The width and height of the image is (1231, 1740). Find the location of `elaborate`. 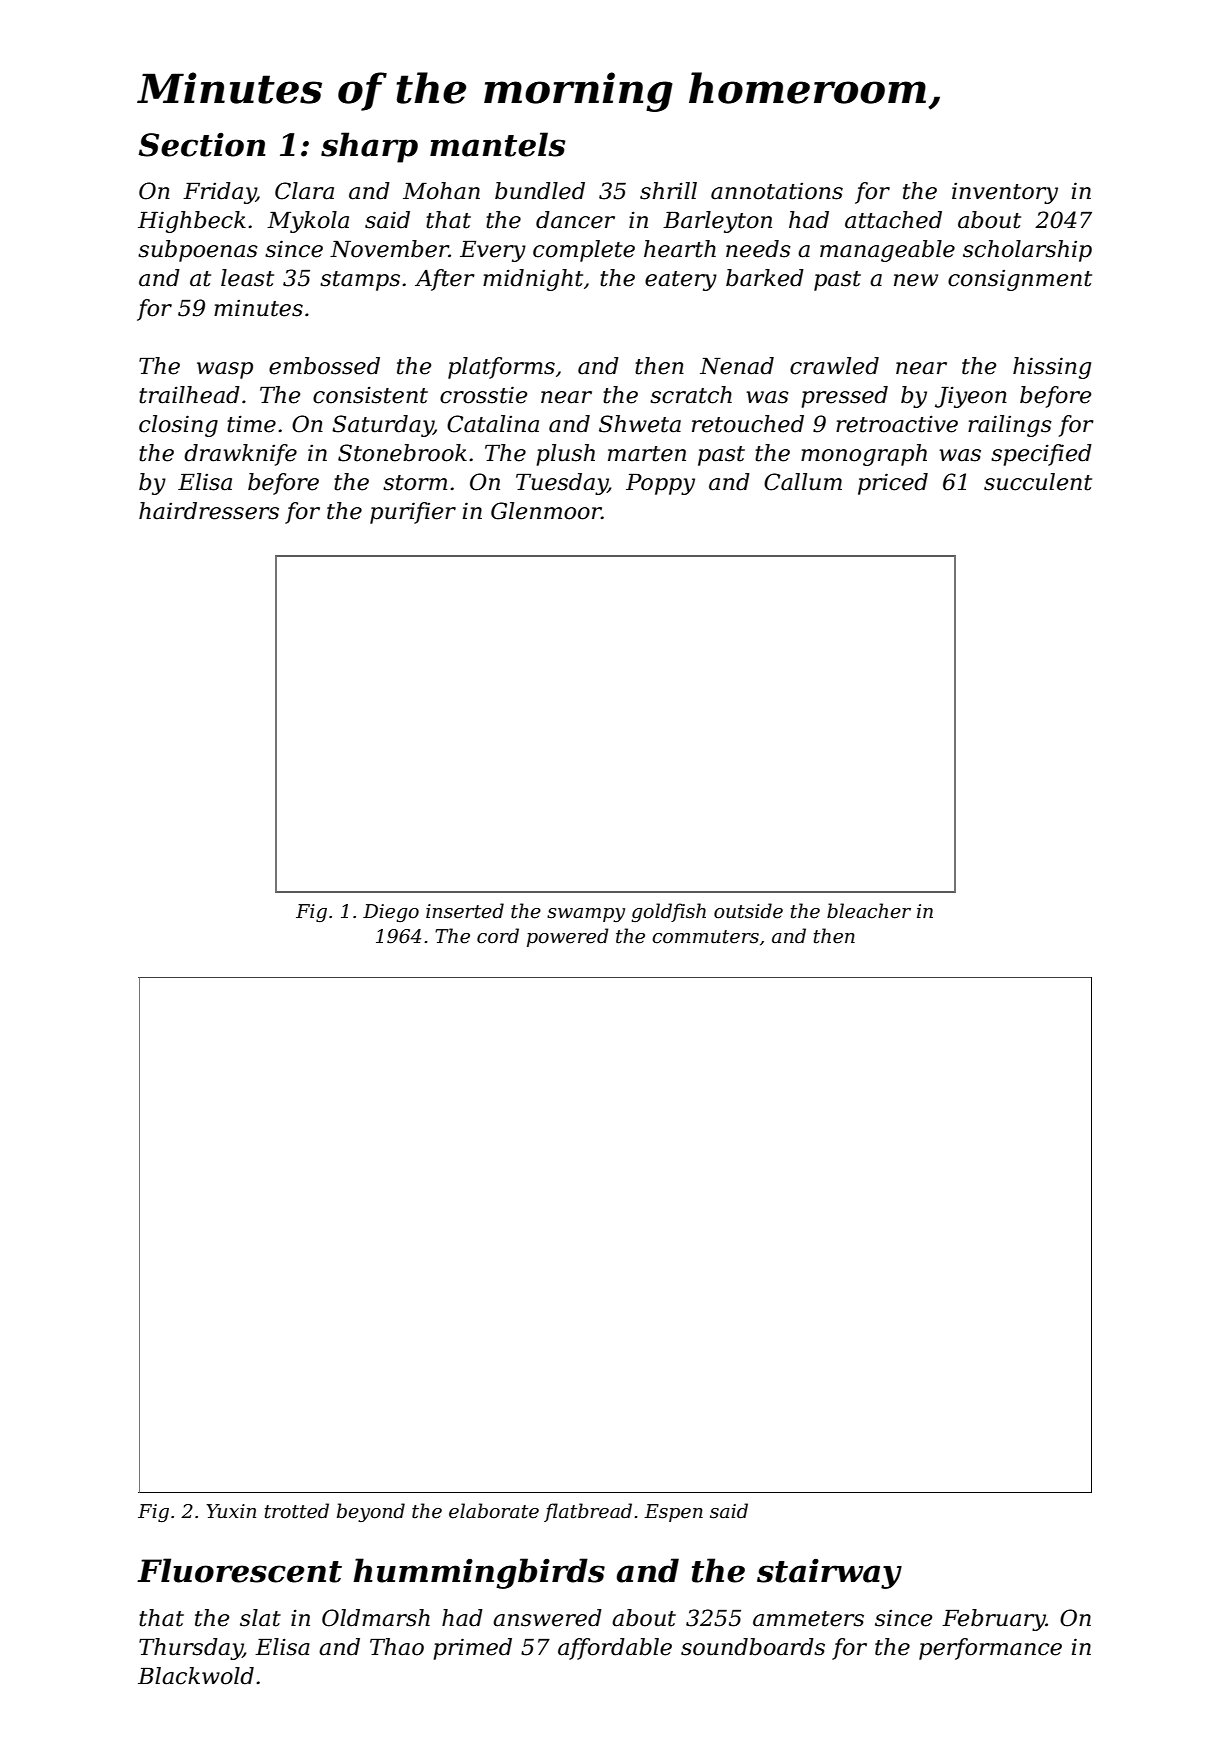

elaborate is located at coordinates (494, 1511).
